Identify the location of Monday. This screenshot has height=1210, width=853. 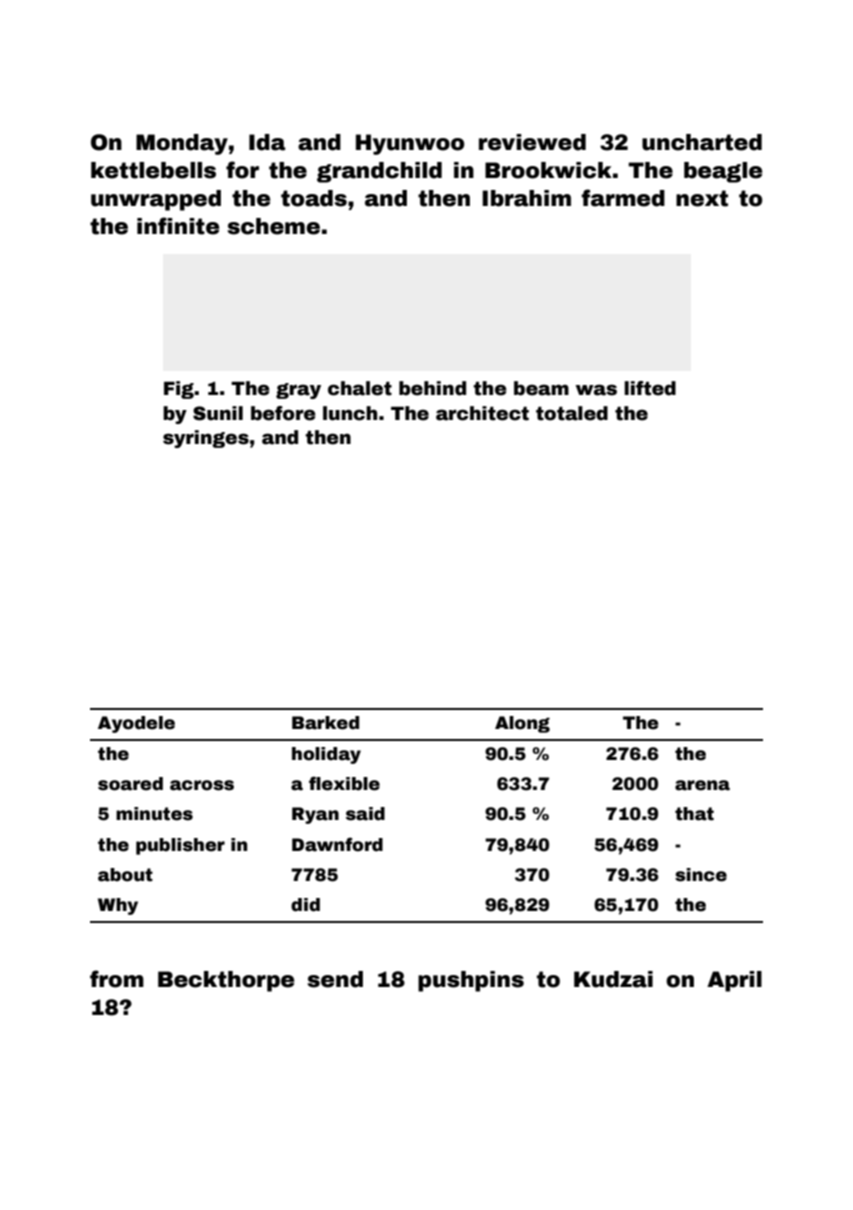
(182, 144).
